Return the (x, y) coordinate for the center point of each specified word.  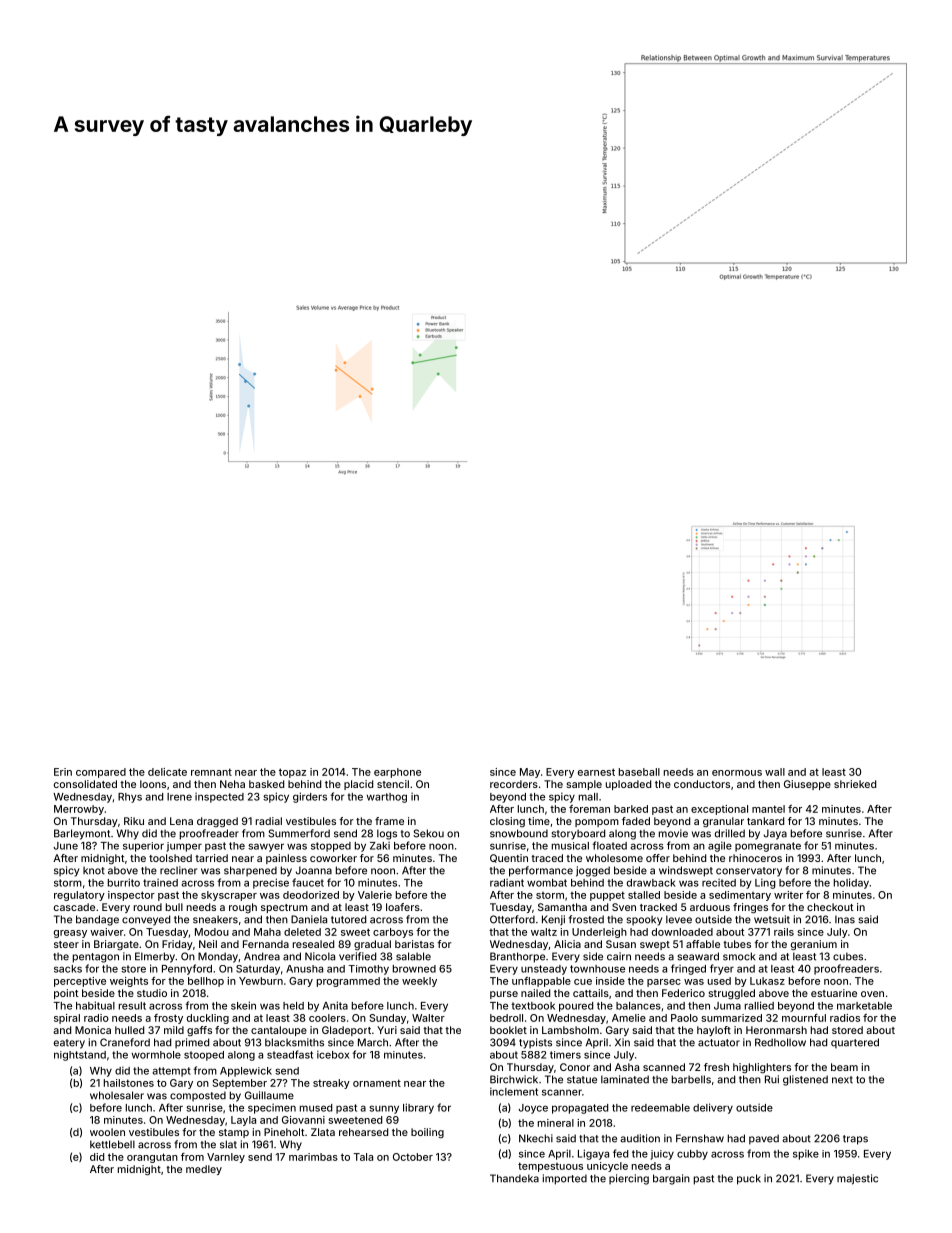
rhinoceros (755, 858)
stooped (204, 1056)
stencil (393, 784)
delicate (167, 772)
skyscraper (229, 896)
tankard (765, 821)
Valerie (375, 895)
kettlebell (112, 1144)
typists (535, 1043)
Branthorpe (517, 957)
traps (855, 1140)
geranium (814, 945)
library (418, 1108)
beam (844, 1067)
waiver (107, 932)
